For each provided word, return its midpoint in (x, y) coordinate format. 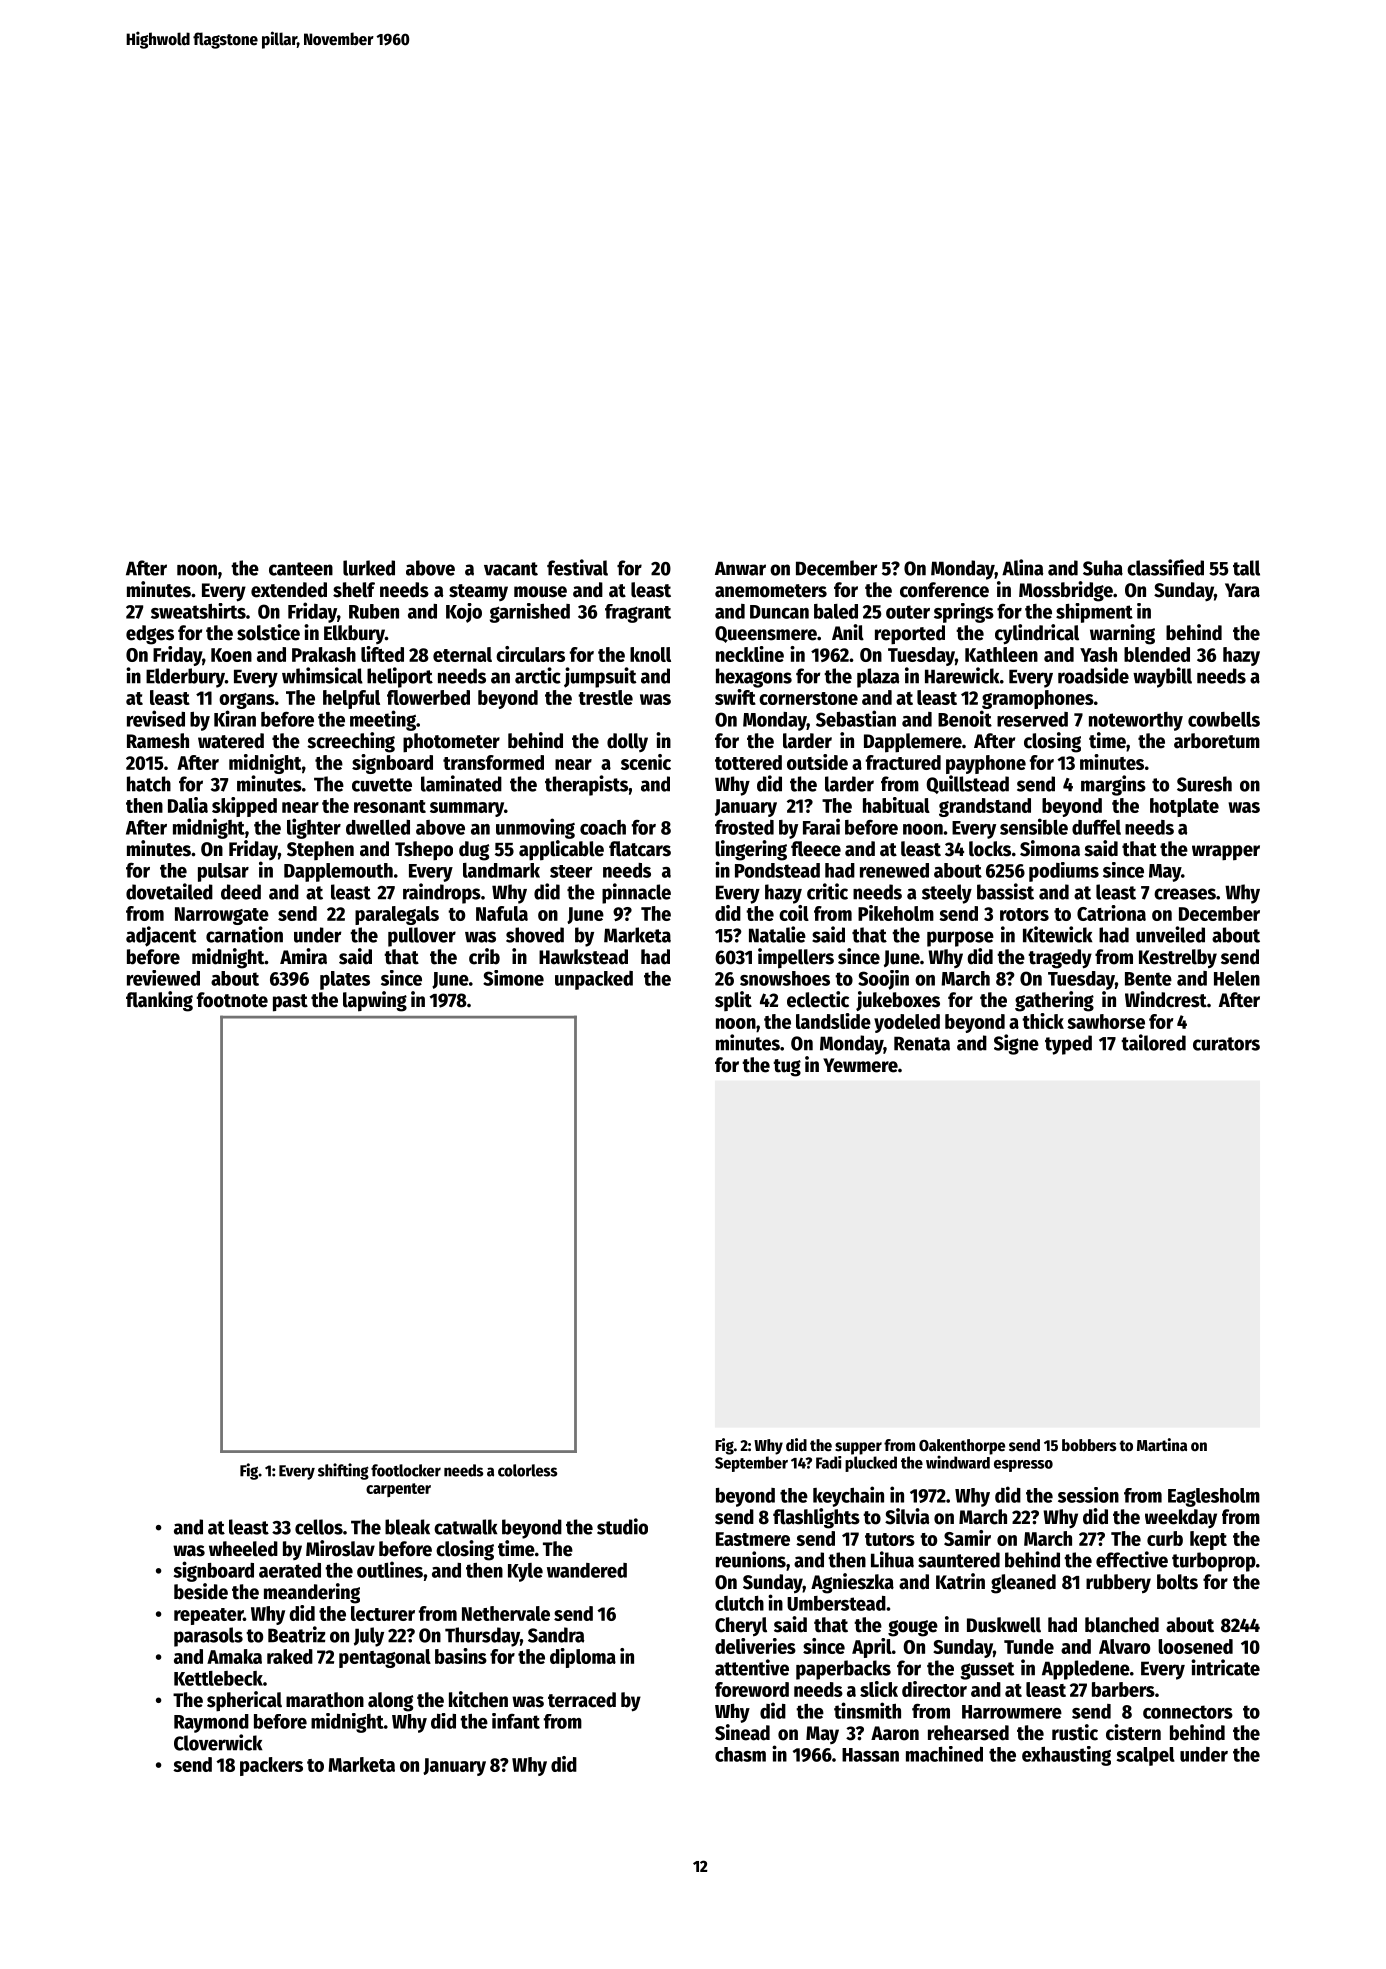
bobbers (1089, 1445)
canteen (301, 569)
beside (201, 1591)
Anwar (740, 568)
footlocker (406, 1470)
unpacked (594, 980)
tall (1246, 568)
